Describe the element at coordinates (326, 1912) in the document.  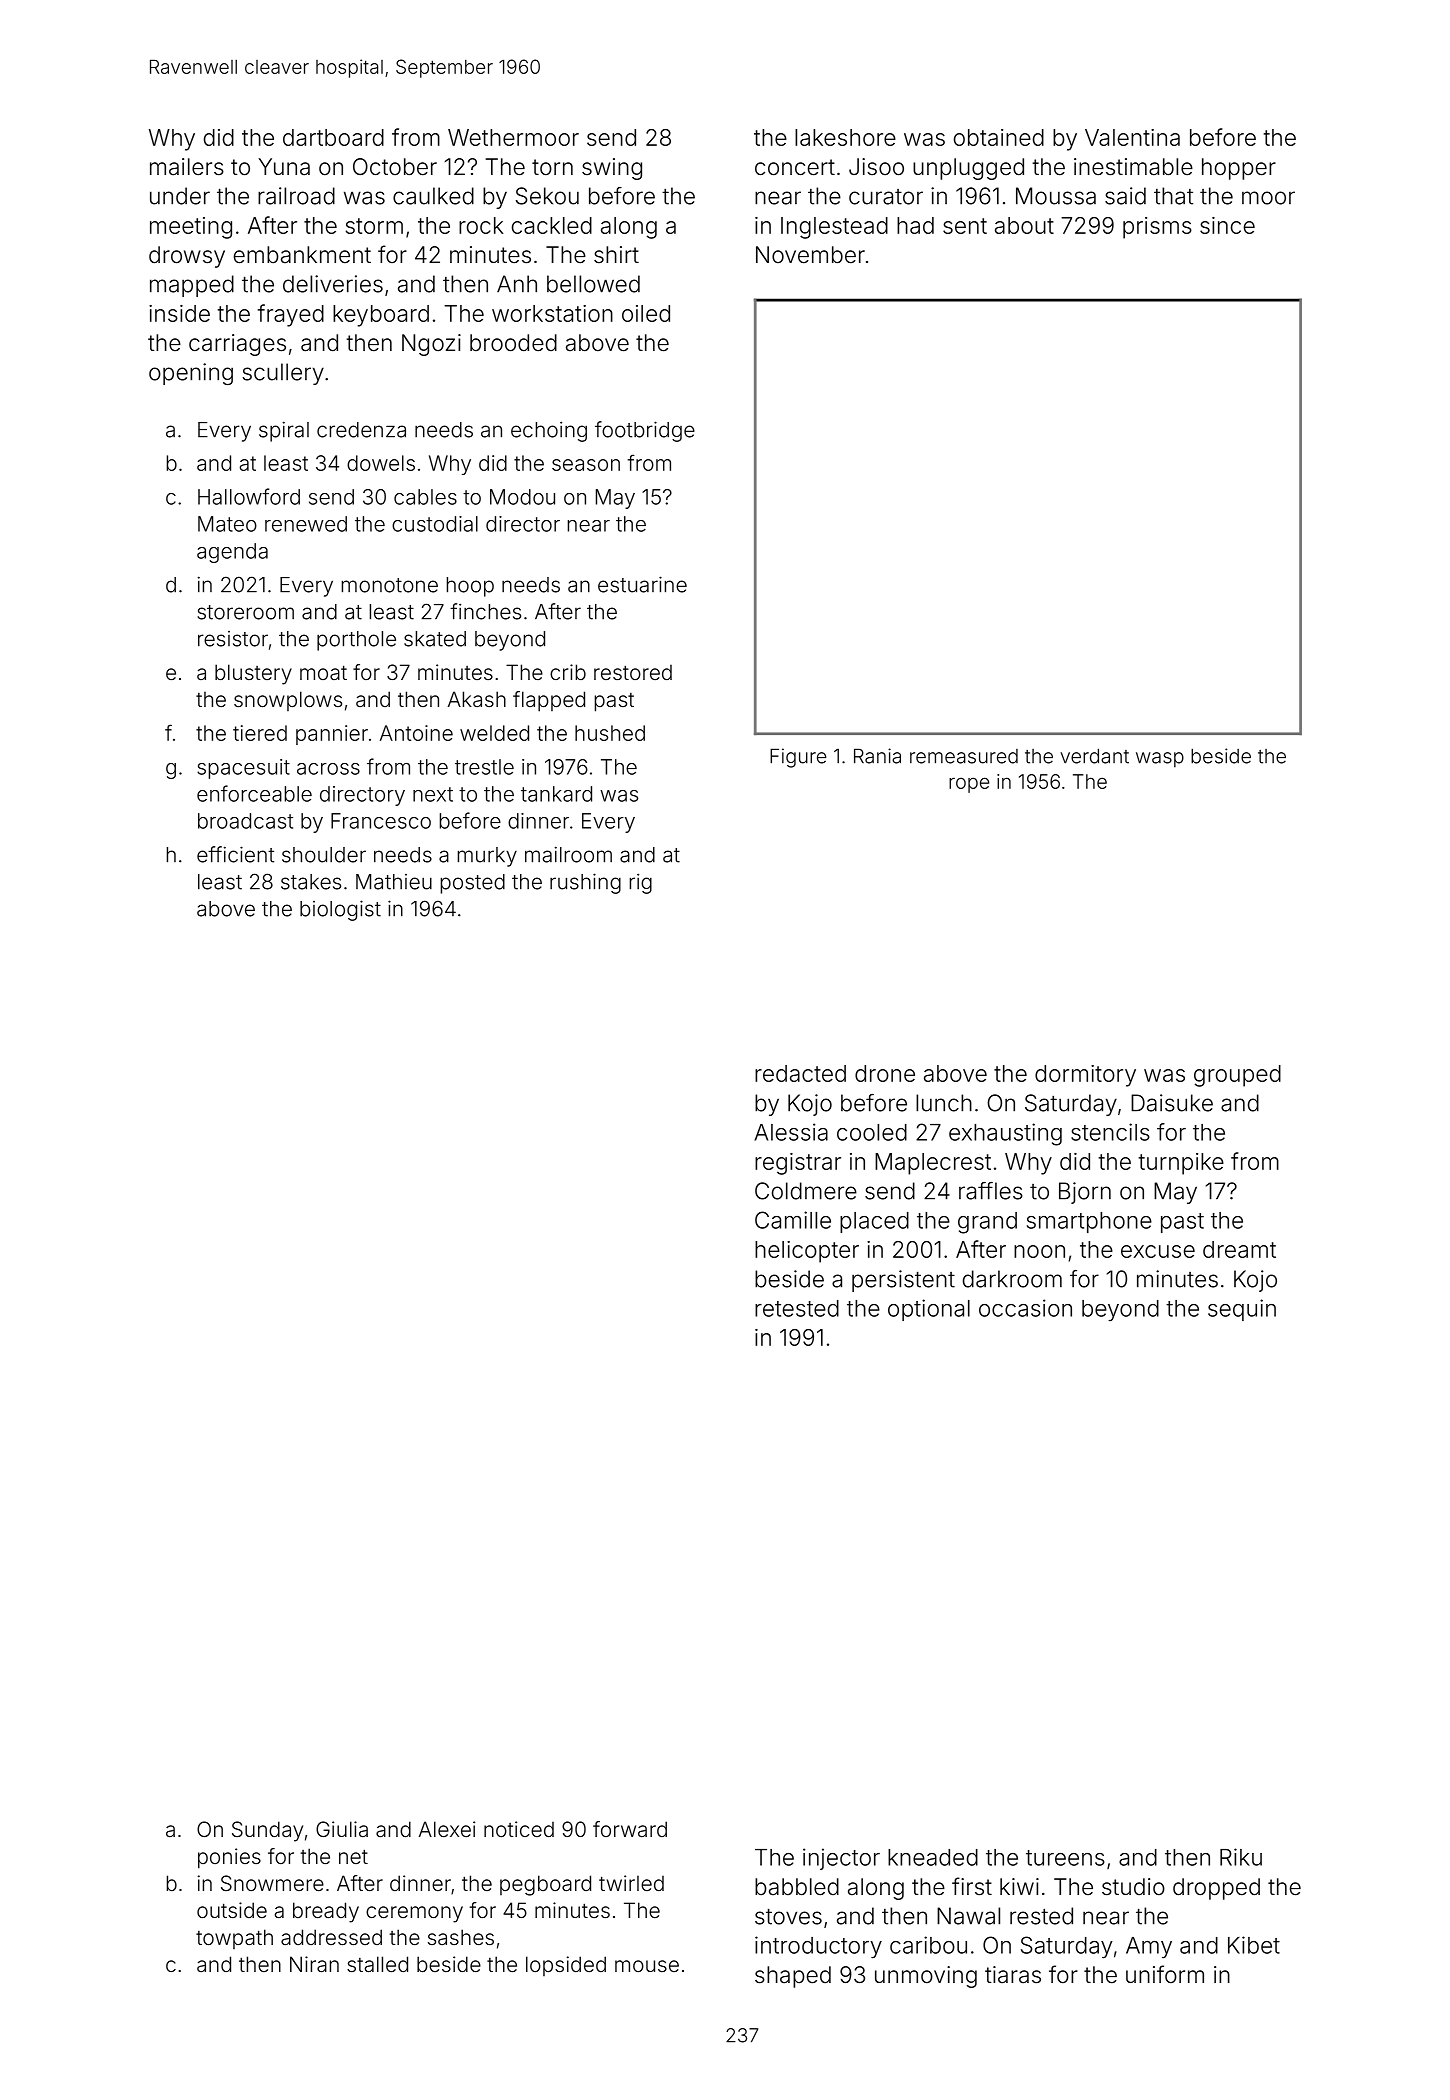
I see `bready` at that location.
